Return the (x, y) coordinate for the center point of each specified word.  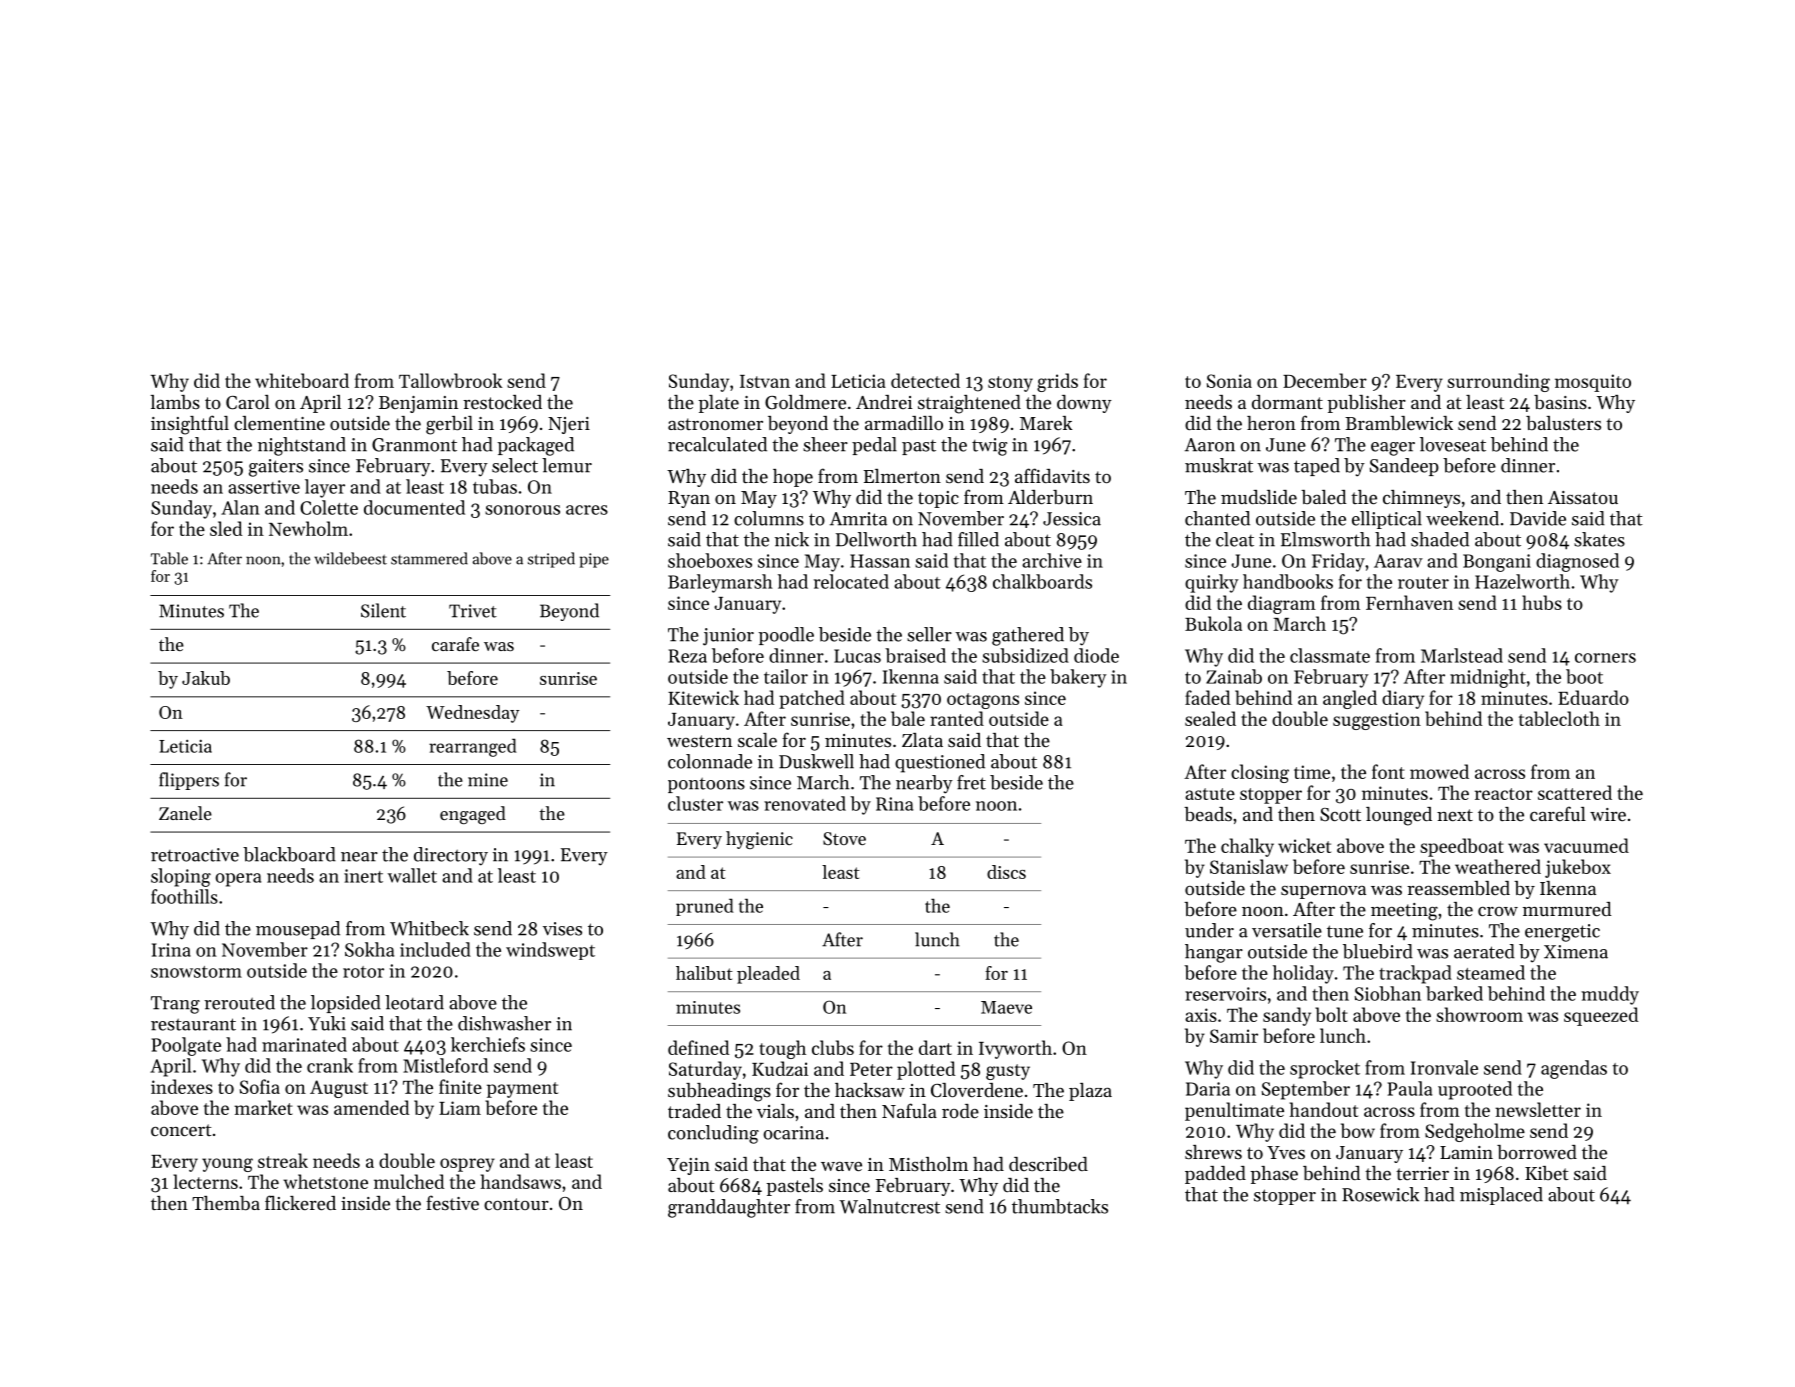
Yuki (327, 1023)
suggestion (1377, 721)
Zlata (922, 740)
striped (551, 560)
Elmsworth (1326, 539)
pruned (705, 907)
